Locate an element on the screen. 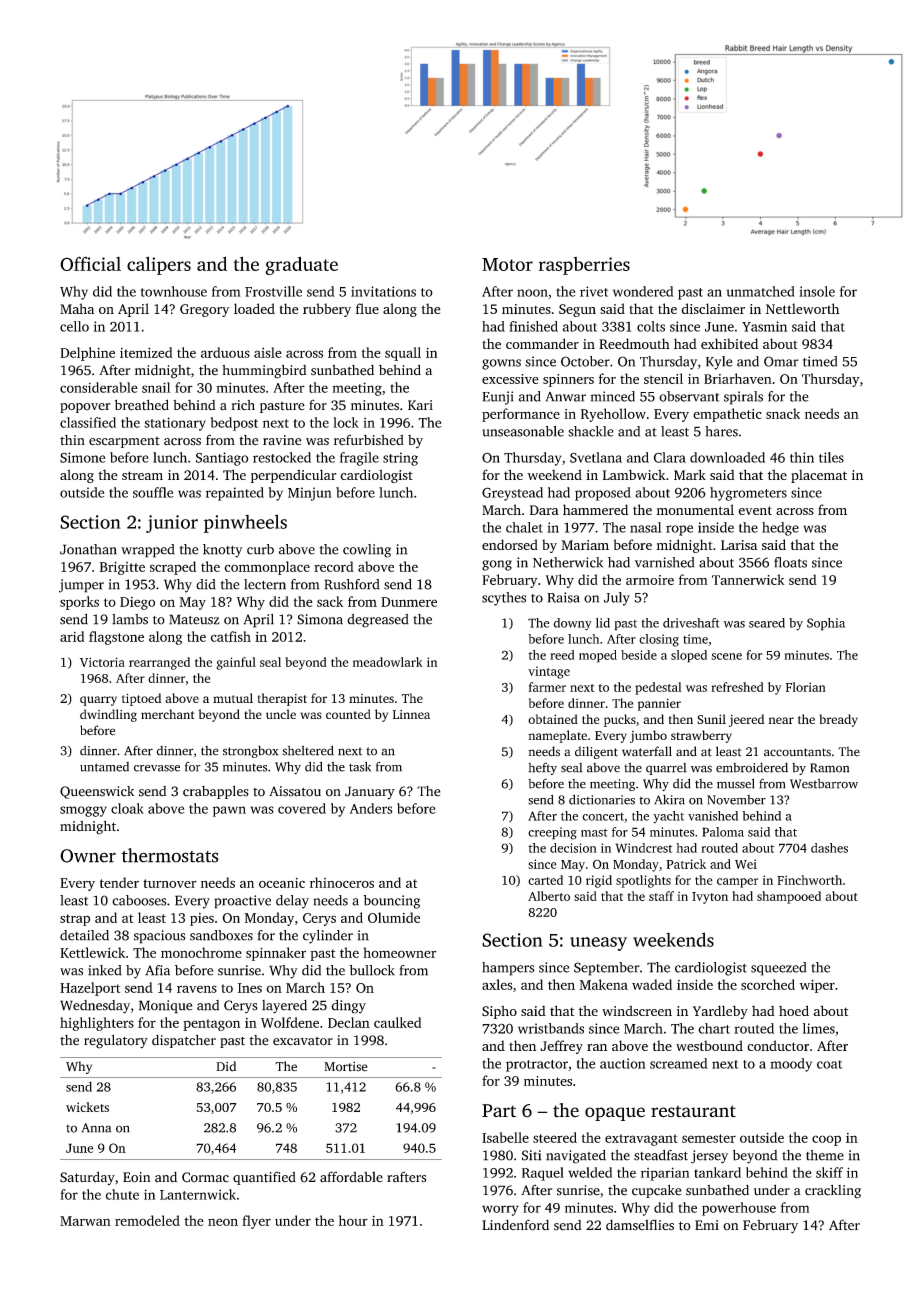  graduate is located at coordinates (301, 265).
